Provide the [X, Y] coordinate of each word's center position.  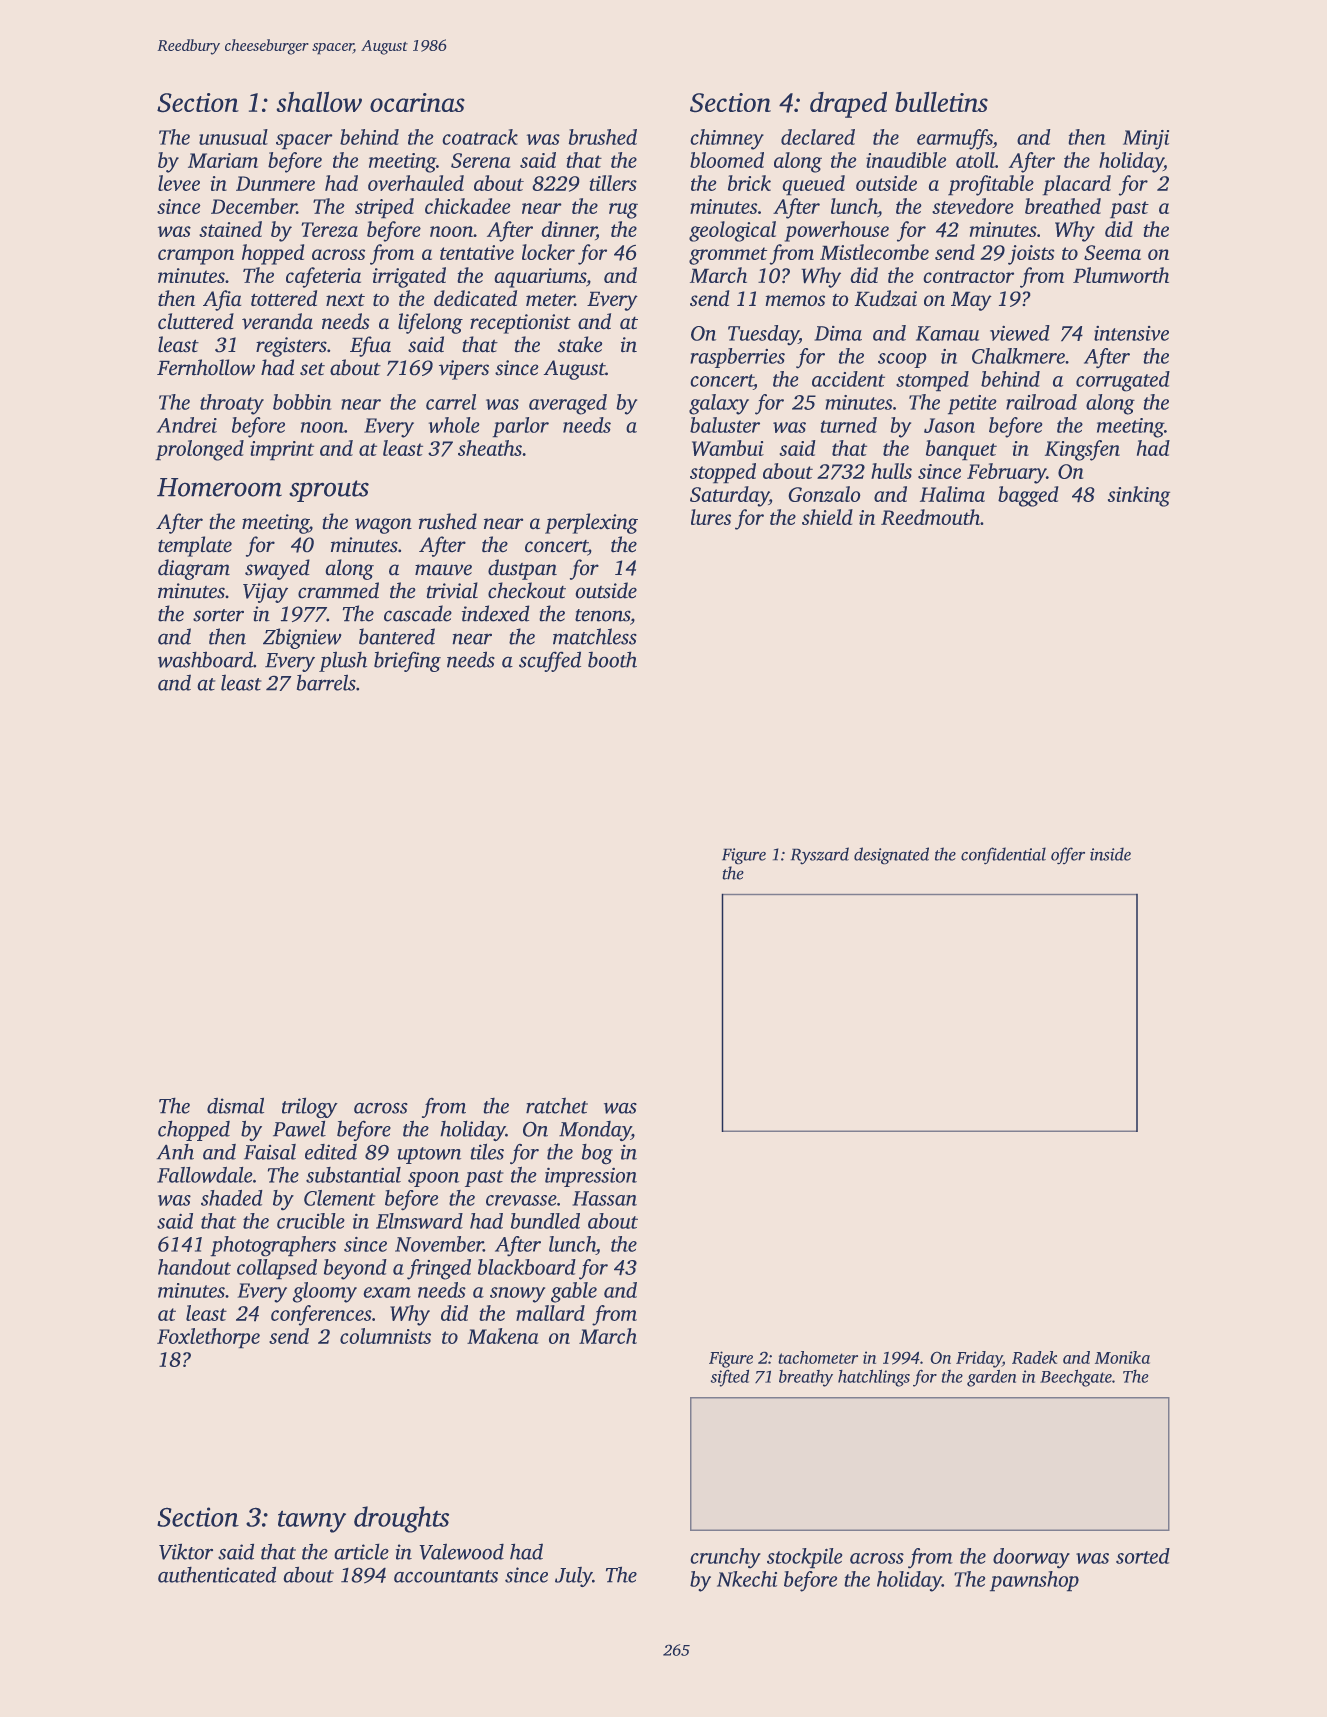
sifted [730, 1378]
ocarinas [417, 102]
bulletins [941, 102]
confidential [1003, 856]
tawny [312, 1521]
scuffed [550, 661]
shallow [319, 101]
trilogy [310, 1107]
